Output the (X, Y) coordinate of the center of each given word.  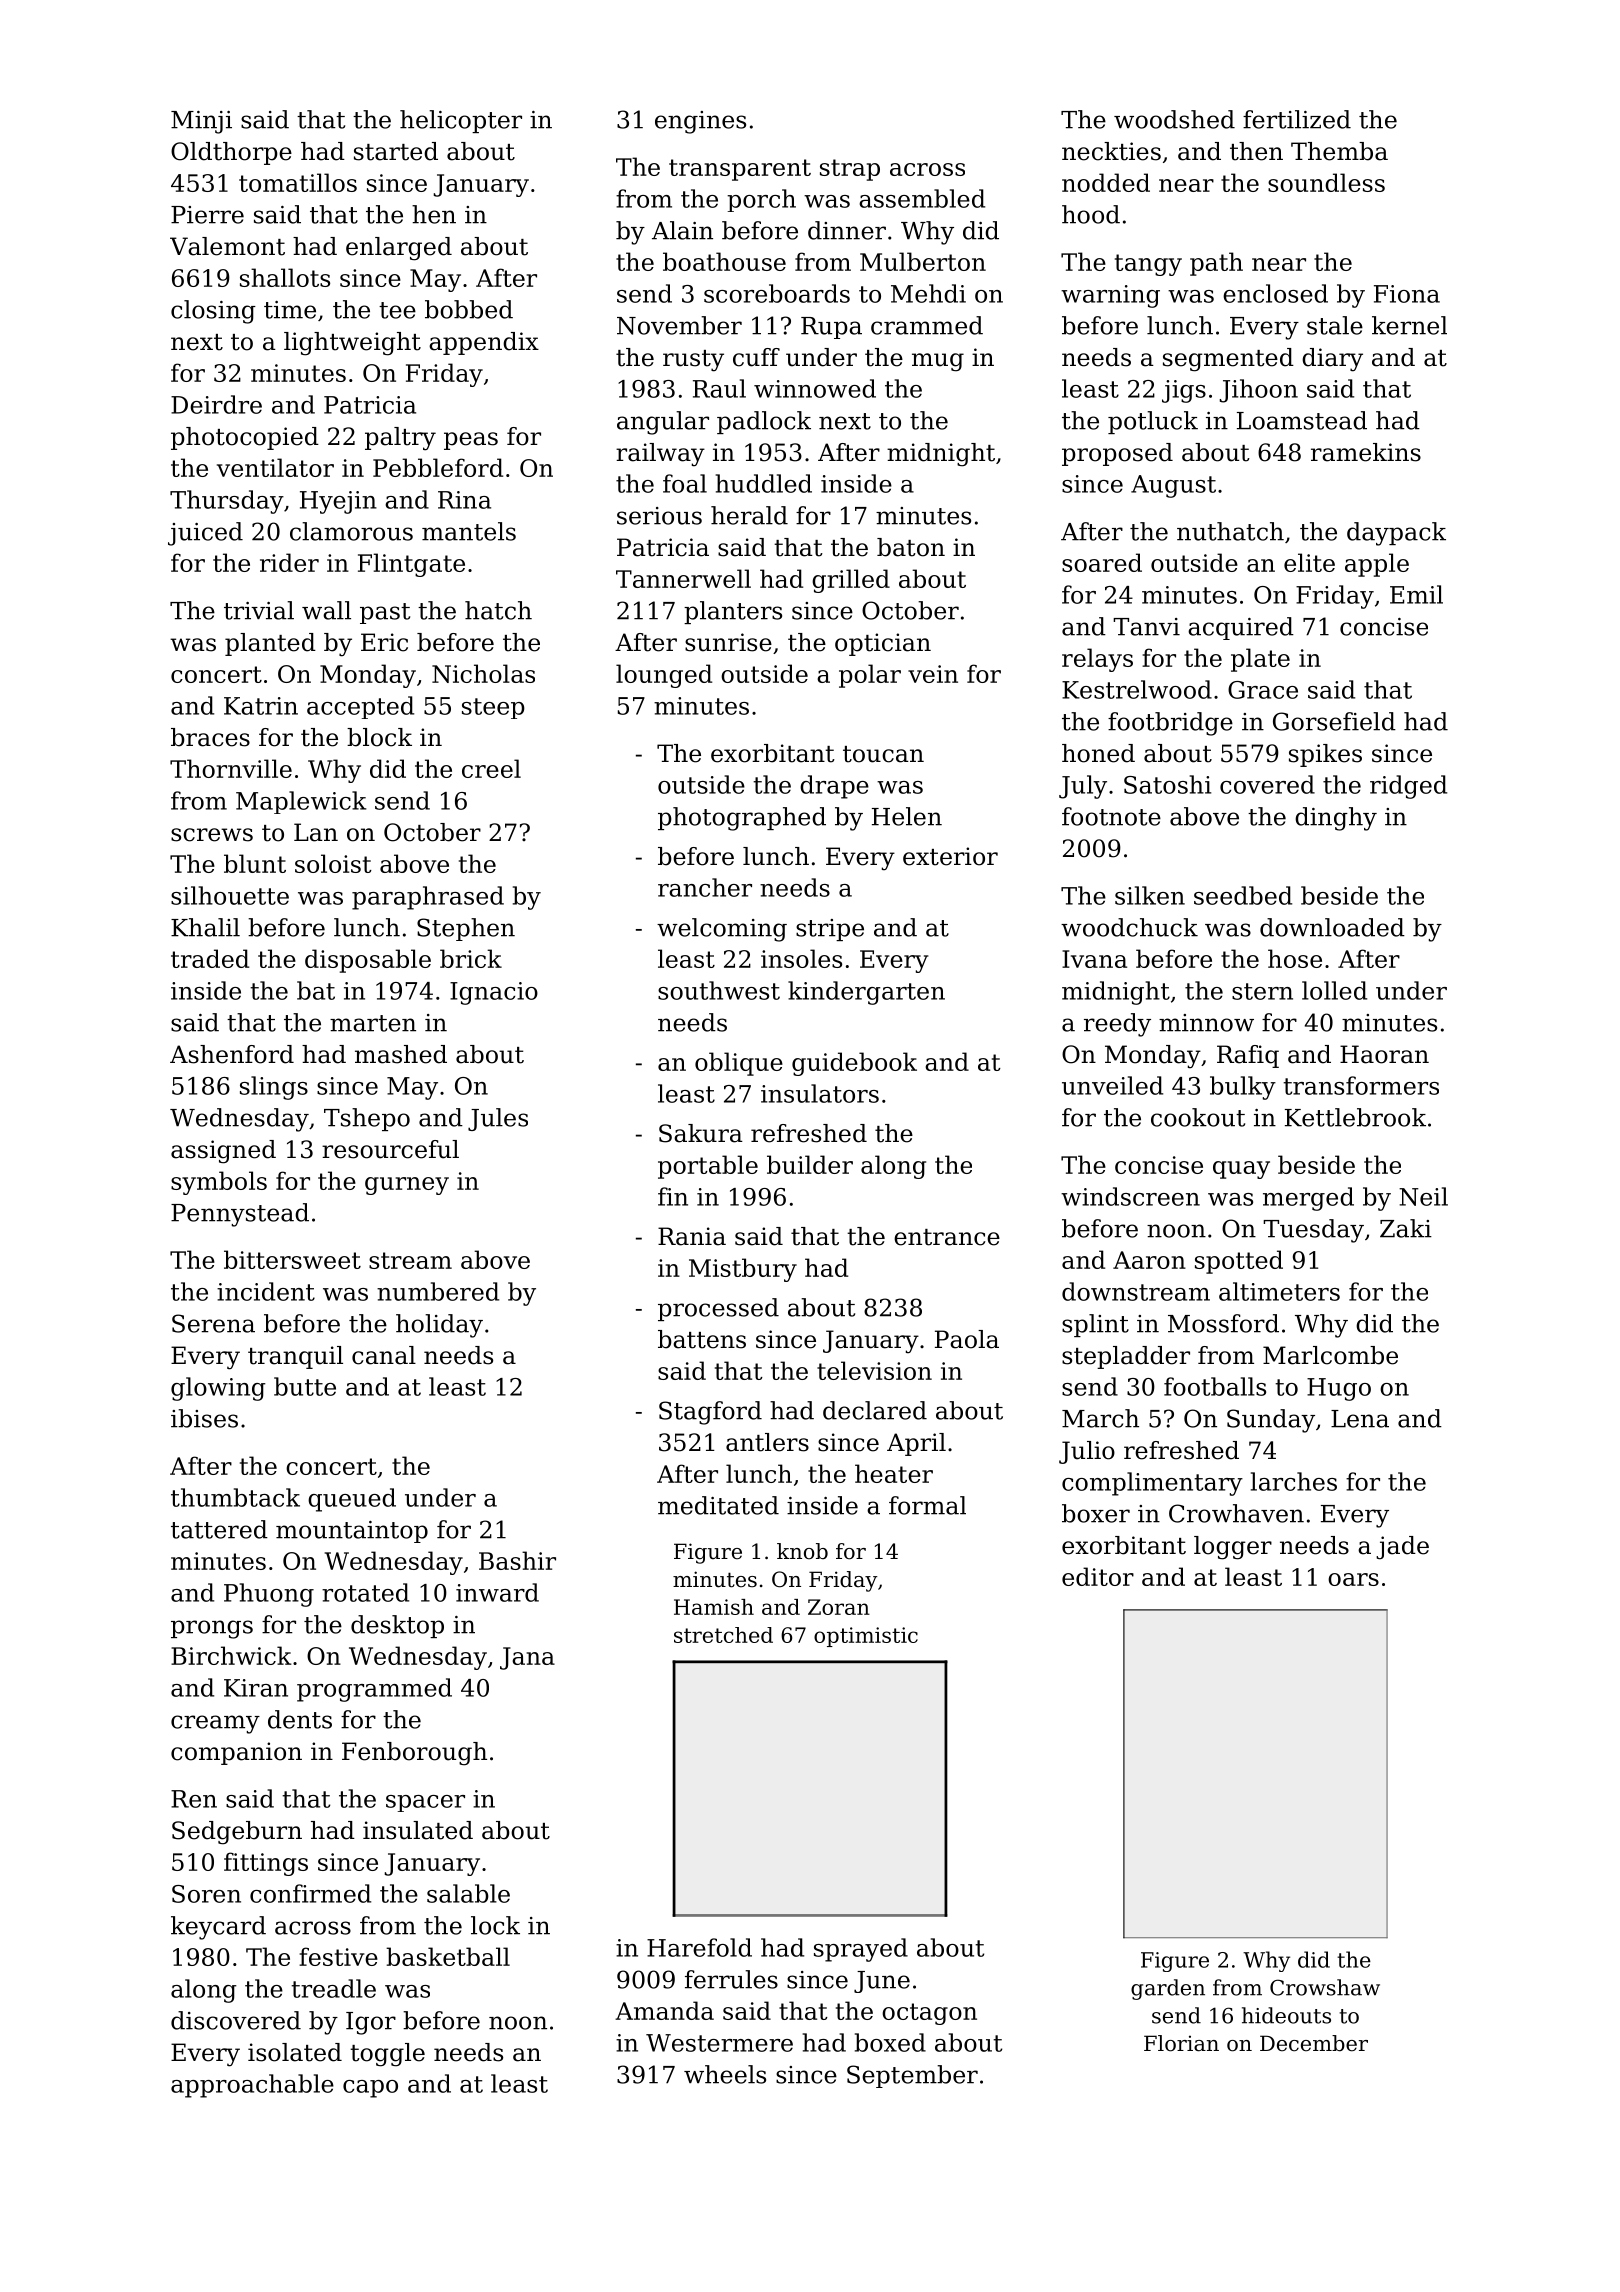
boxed (890, 2042)
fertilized (1297, 119)
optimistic (866, 1637)
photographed (742, 819)
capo (370, 2089)
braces (210, 737)
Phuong (269, 1595)
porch (761, 200)
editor (1098, 1576)
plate (1260, 660)
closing (213, 312)
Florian (1181, 2043)
